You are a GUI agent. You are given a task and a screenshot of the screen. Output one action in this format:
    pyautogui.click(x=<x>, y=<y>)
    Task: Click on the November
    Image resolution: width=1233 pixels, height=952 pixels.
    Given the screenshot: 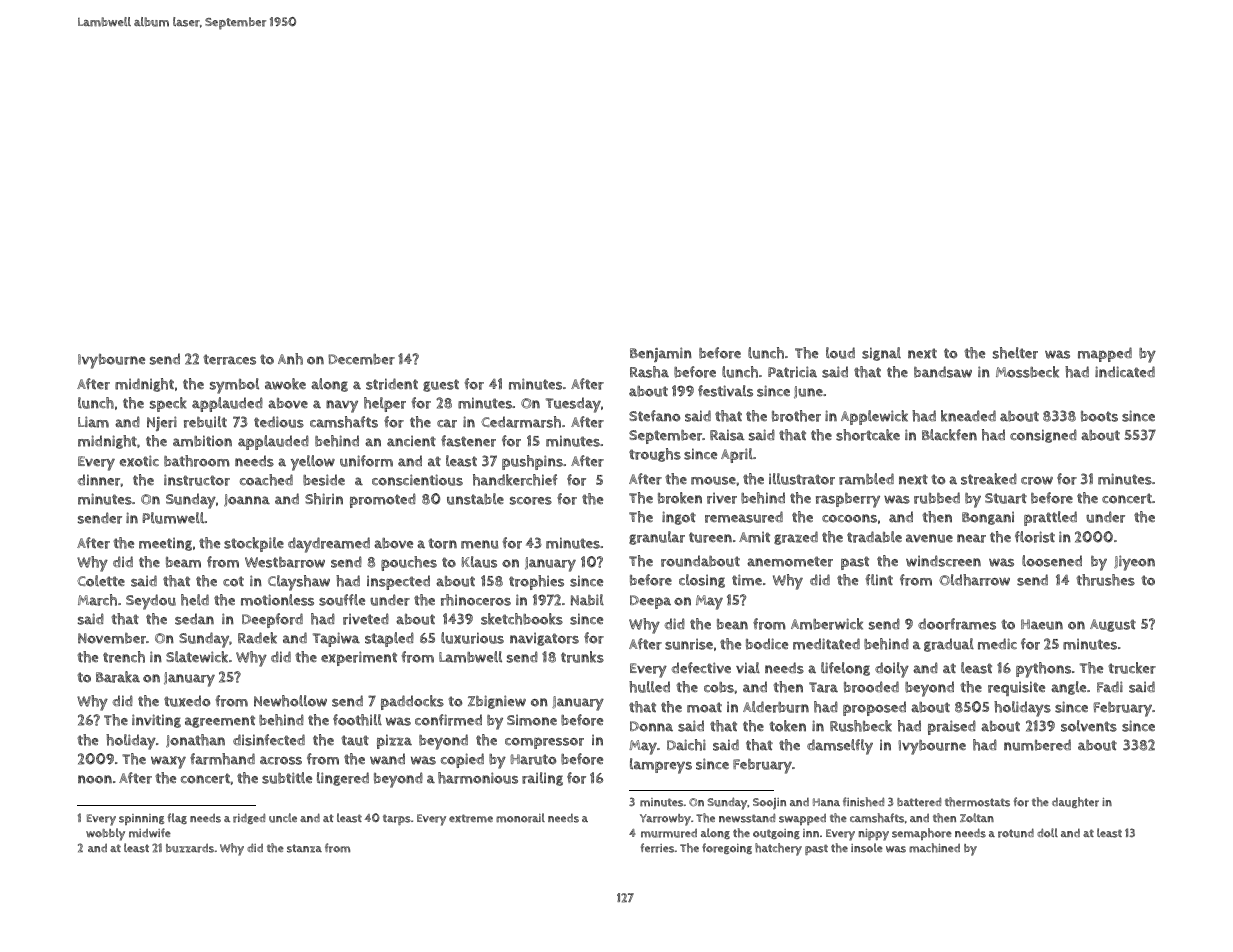 What is the action you would take?
    pyautogui.click(x=112, y=638)
